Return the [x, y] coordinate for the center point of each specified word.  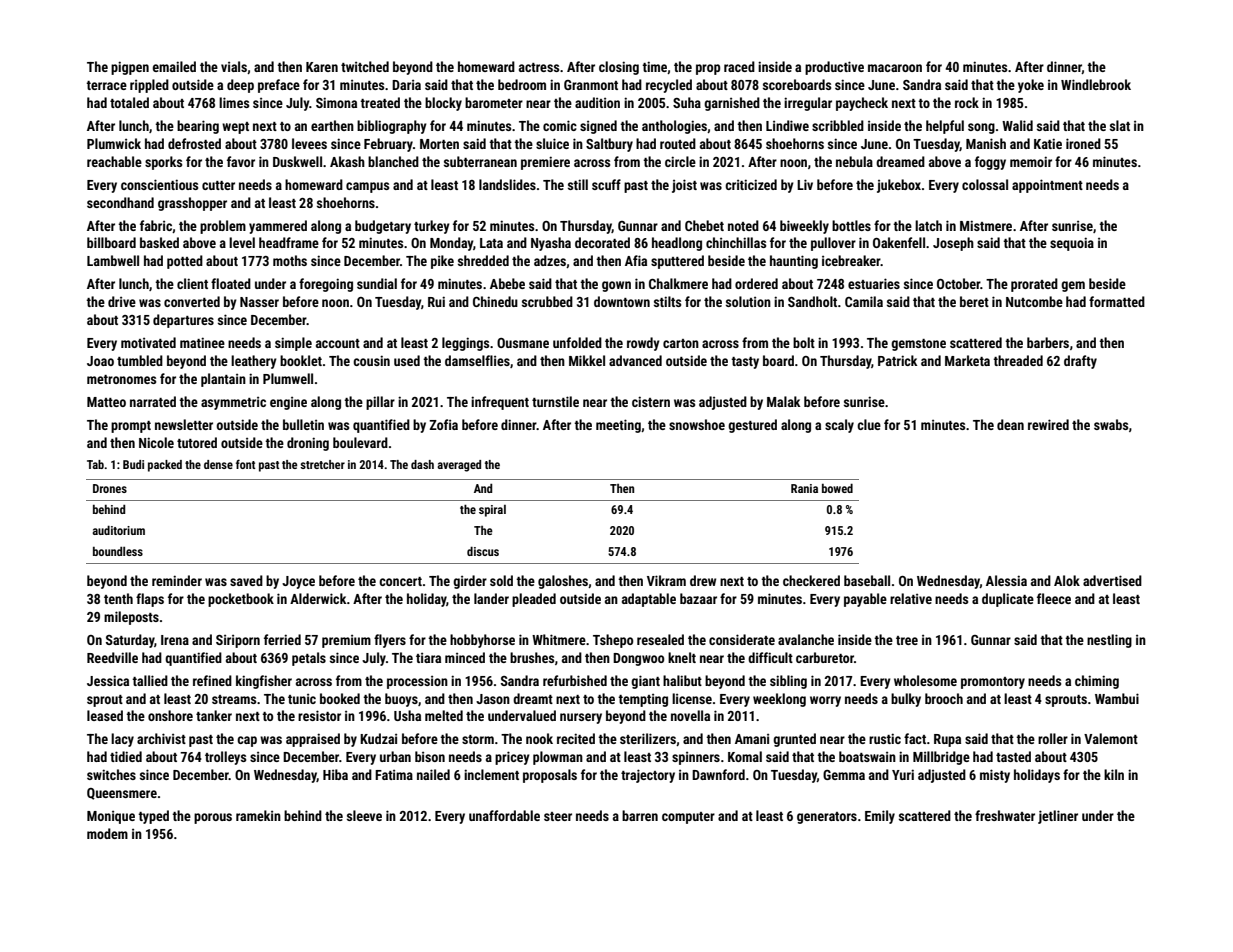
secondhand [120, 202]
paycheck [862, 104]
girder [470, 582]
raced [739, 66]
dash [422, 464]
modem [107, 833]
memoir [1031, 161]
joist [684, 186]
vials [234, 66]
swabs [1111, 424]
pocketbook [241, 600]
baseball [867, 580]
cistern [651, 401]
